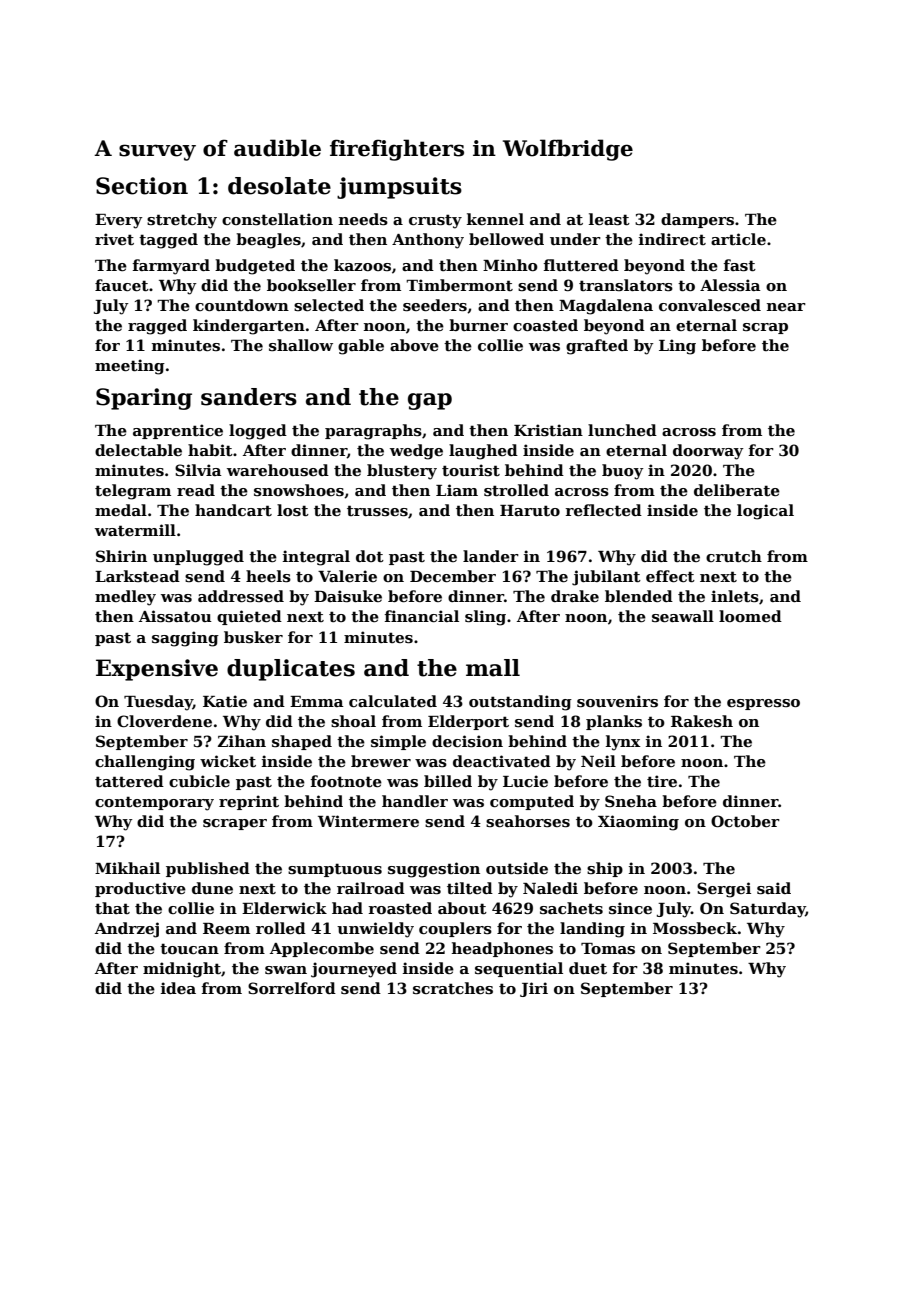 This document has height=1316, width=908. I want to click on kindergarten, so click(249, 327).
